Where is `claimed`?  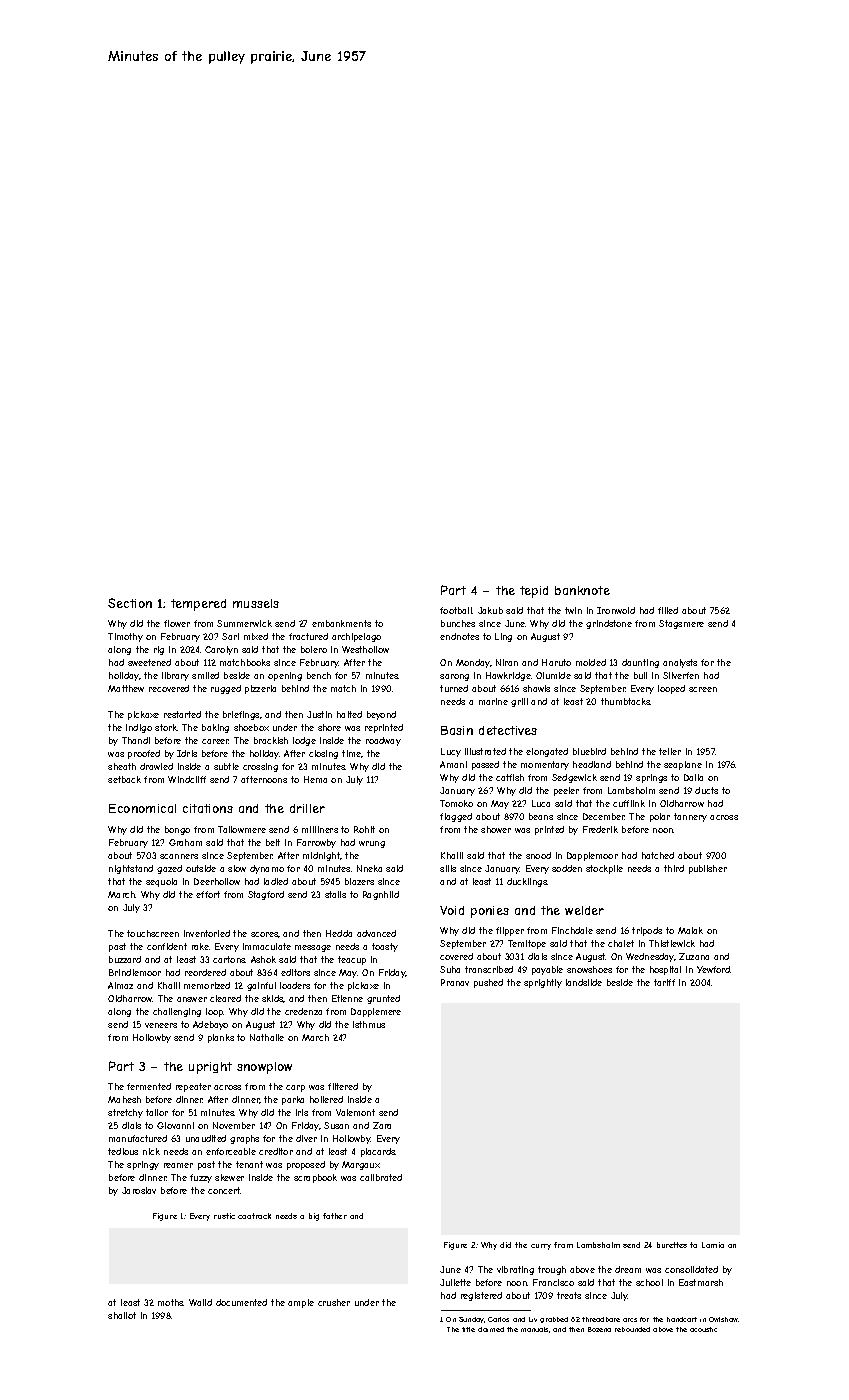
claimed is located at coordinates (491, 1329).
